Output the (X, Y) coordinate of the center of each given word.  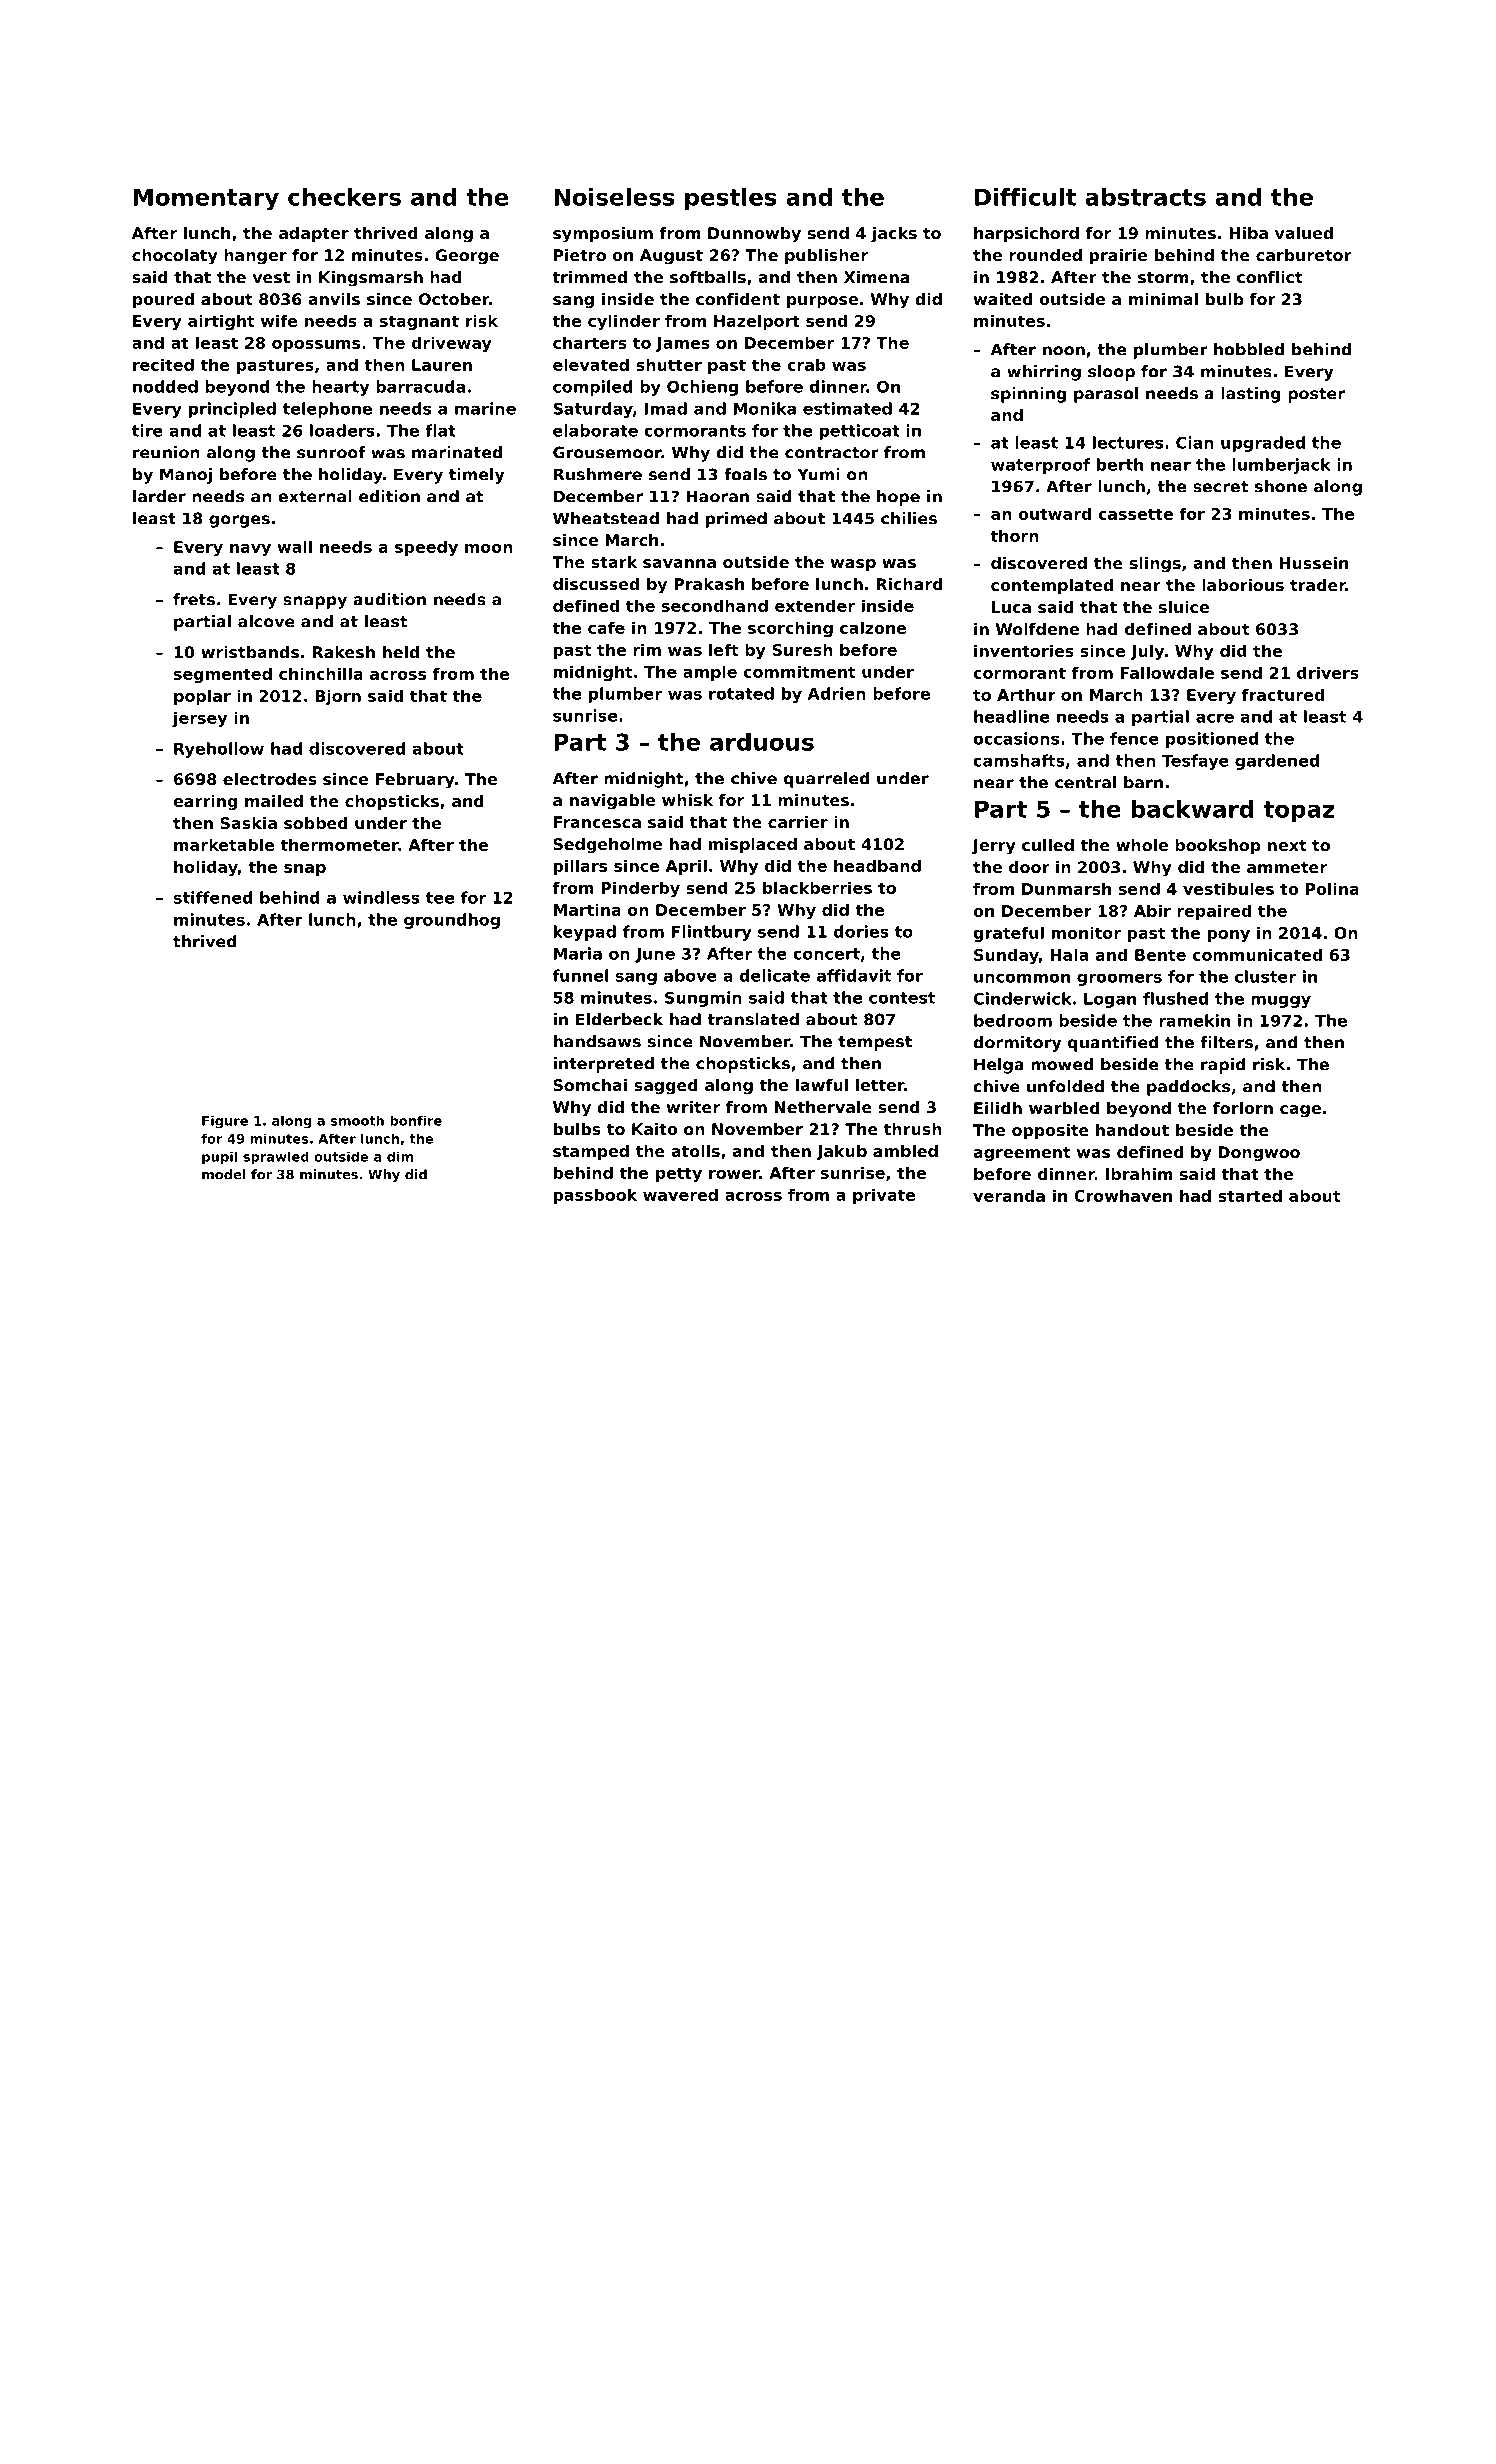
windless (381, 897)
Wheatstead (606, 518)
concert (826, 954)
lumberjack (1281, 466)
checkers (344, 197)
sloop (1111, 373)
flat (440, 430)
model (224, 1174)
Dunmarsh (1066, 888)
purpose (822, 302)
